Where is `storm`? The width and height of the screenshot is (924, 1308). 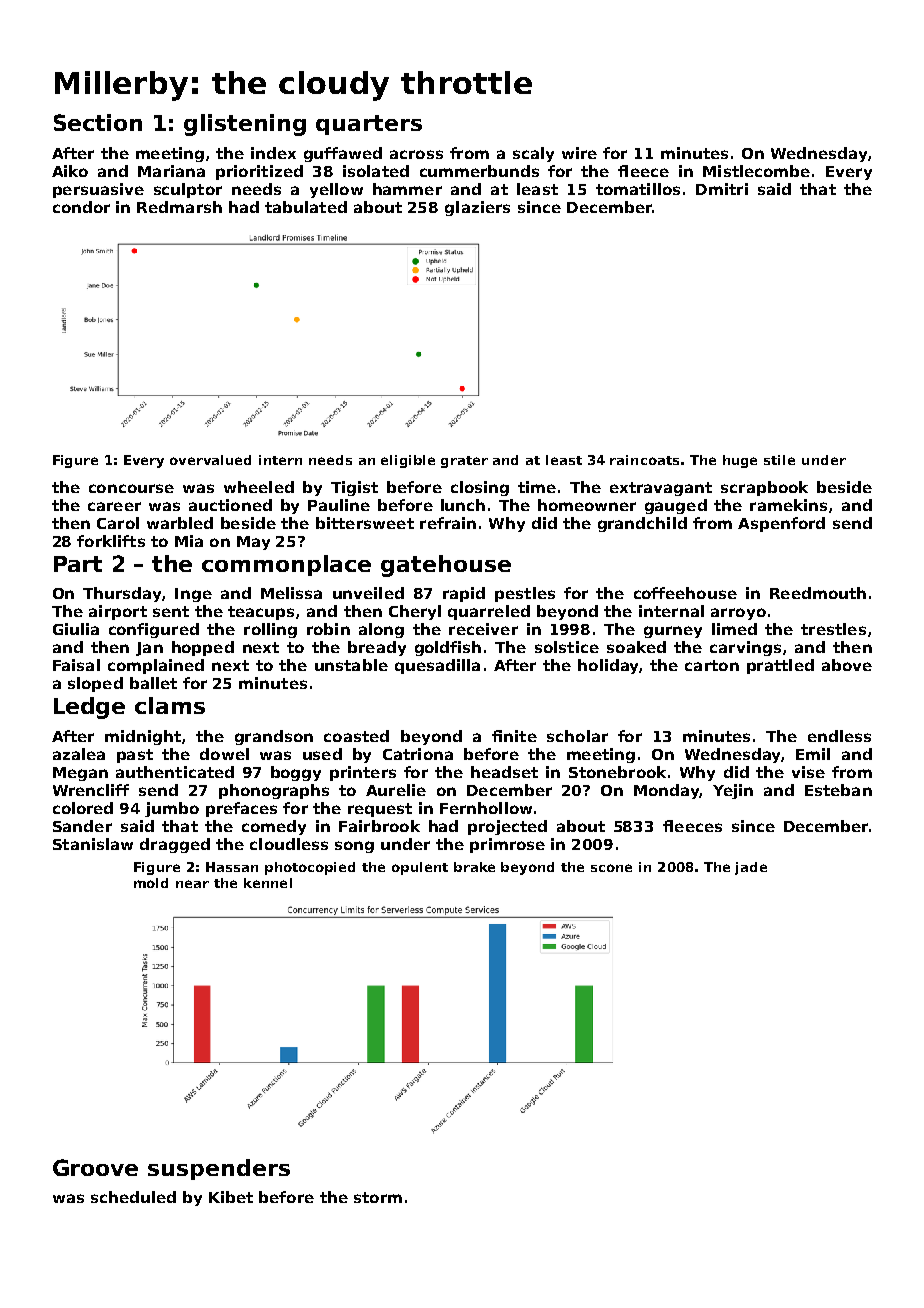 storm is located at coordinates (378, 1197).
